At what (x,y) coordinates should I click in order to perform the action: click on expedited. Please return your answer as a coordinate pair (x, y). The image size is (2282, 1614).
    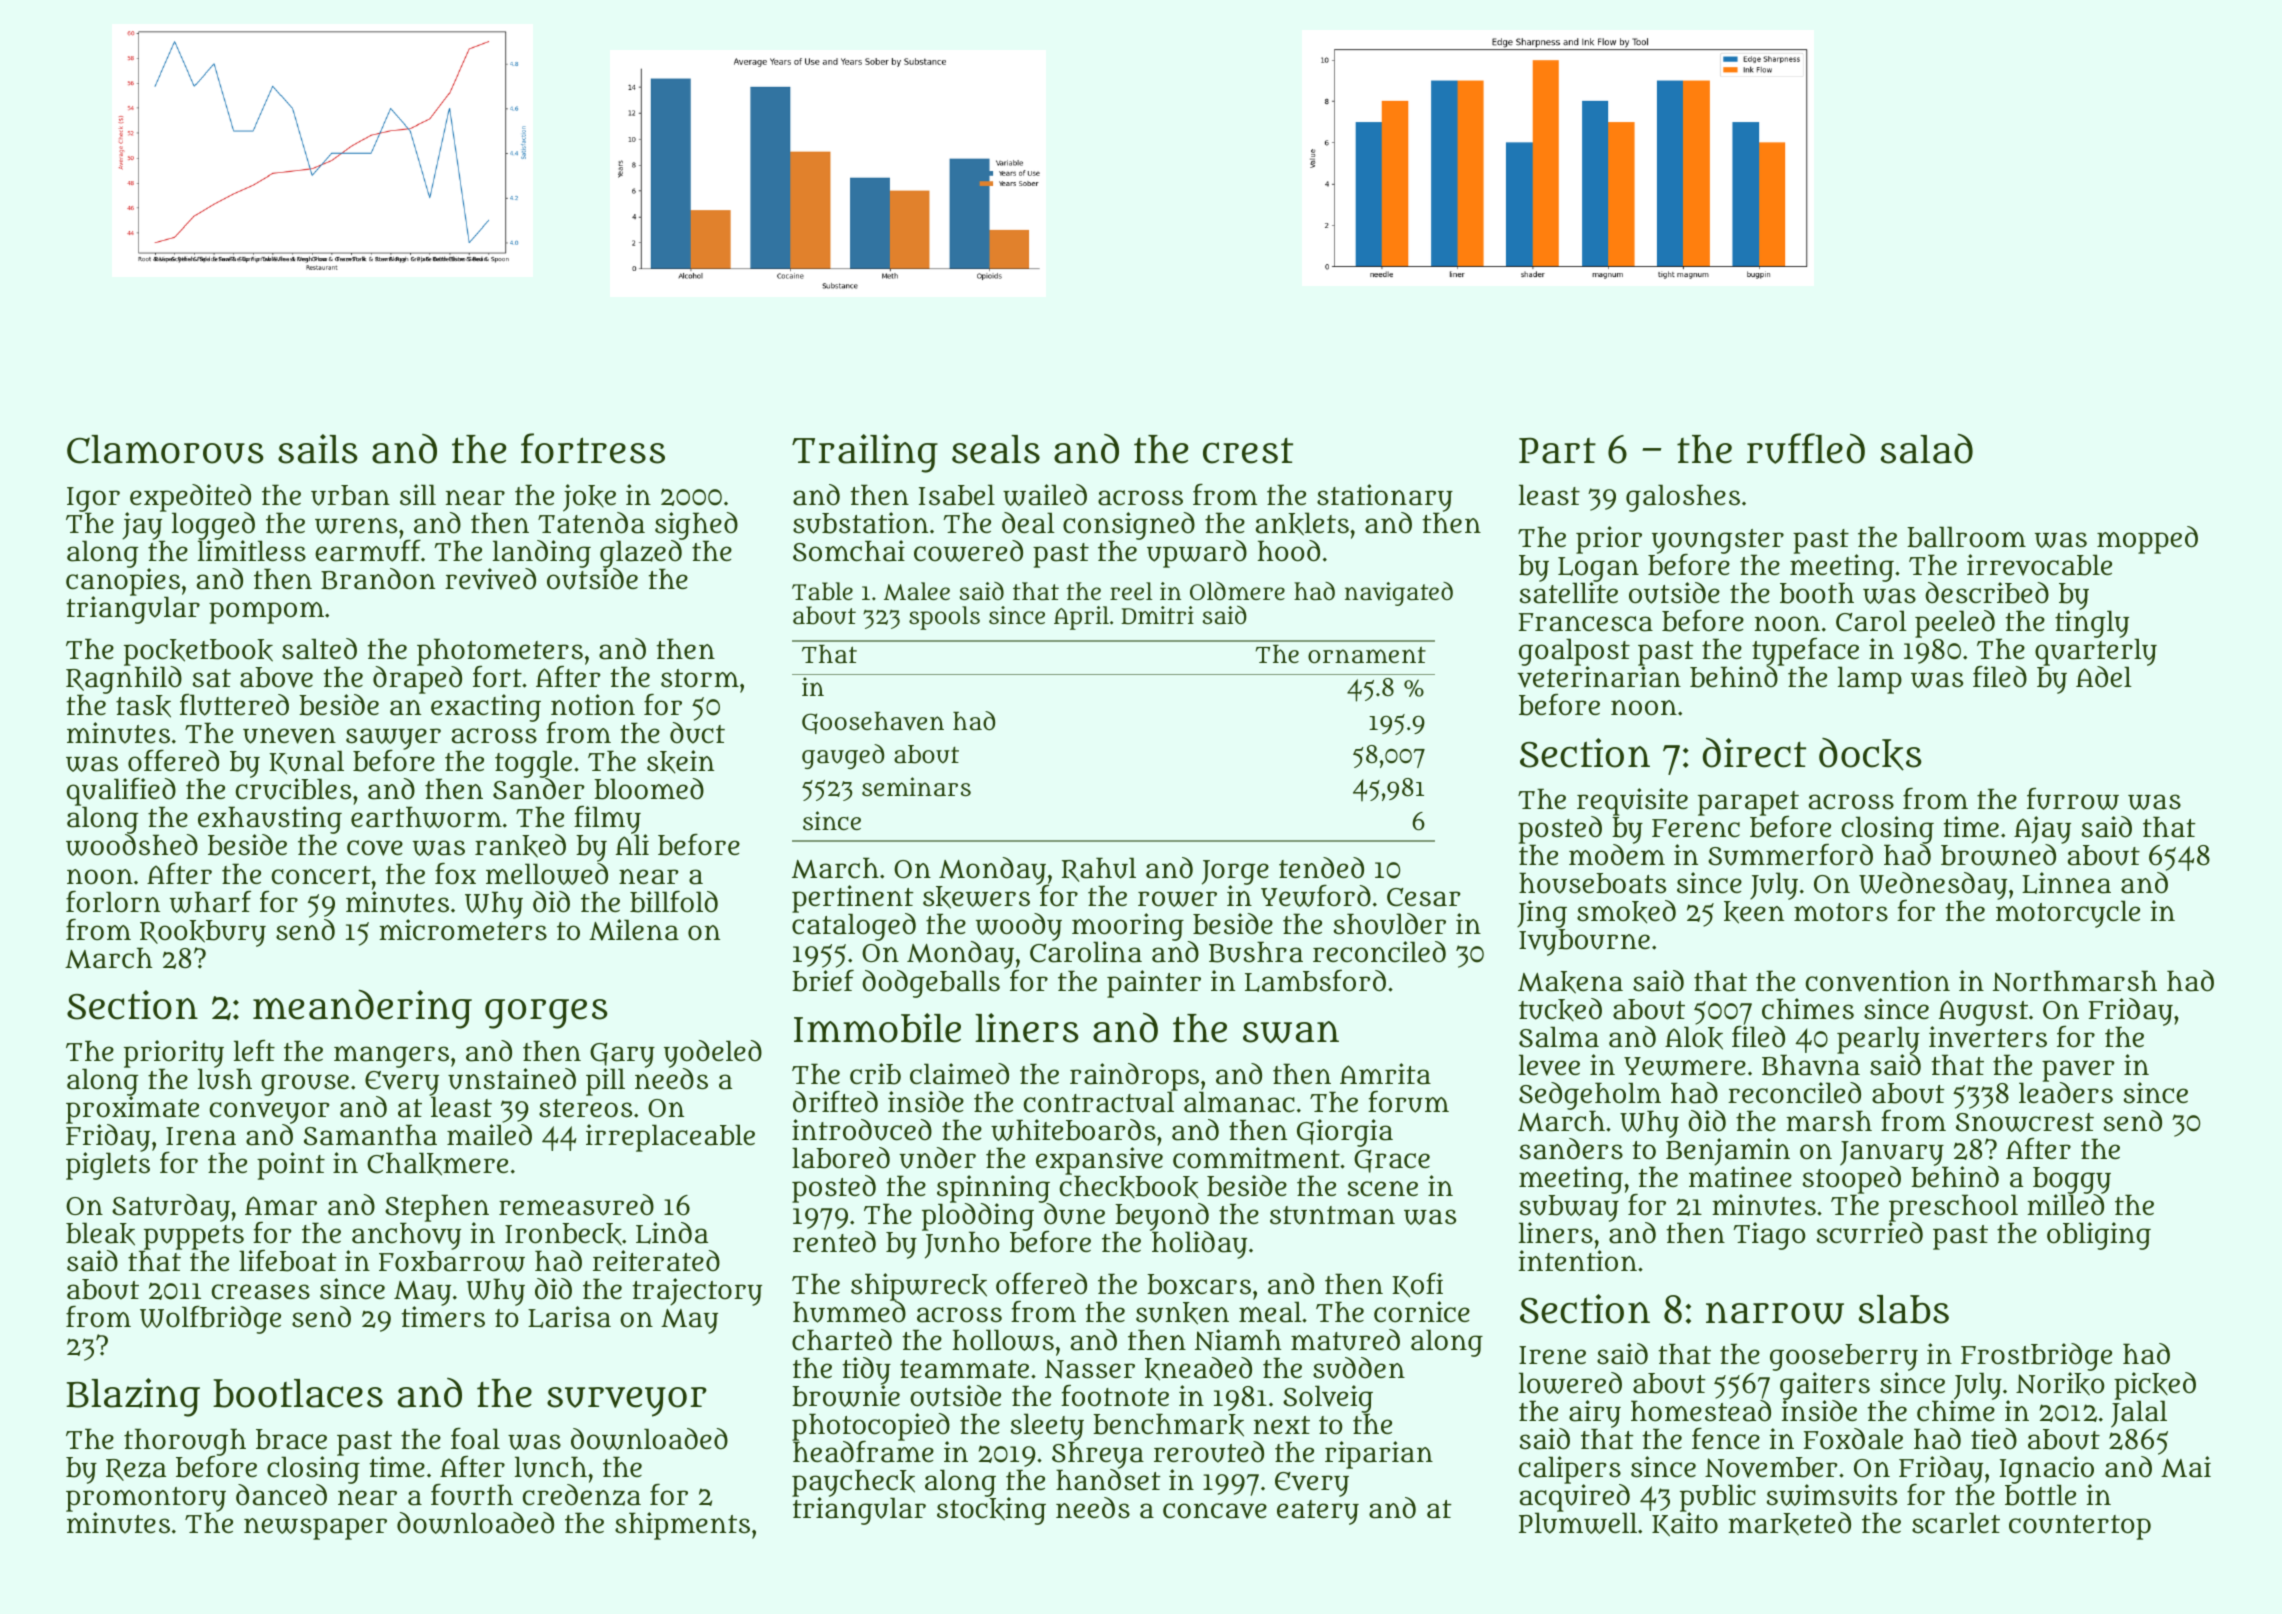
    Looking at the image, I should click on (190, 498).
